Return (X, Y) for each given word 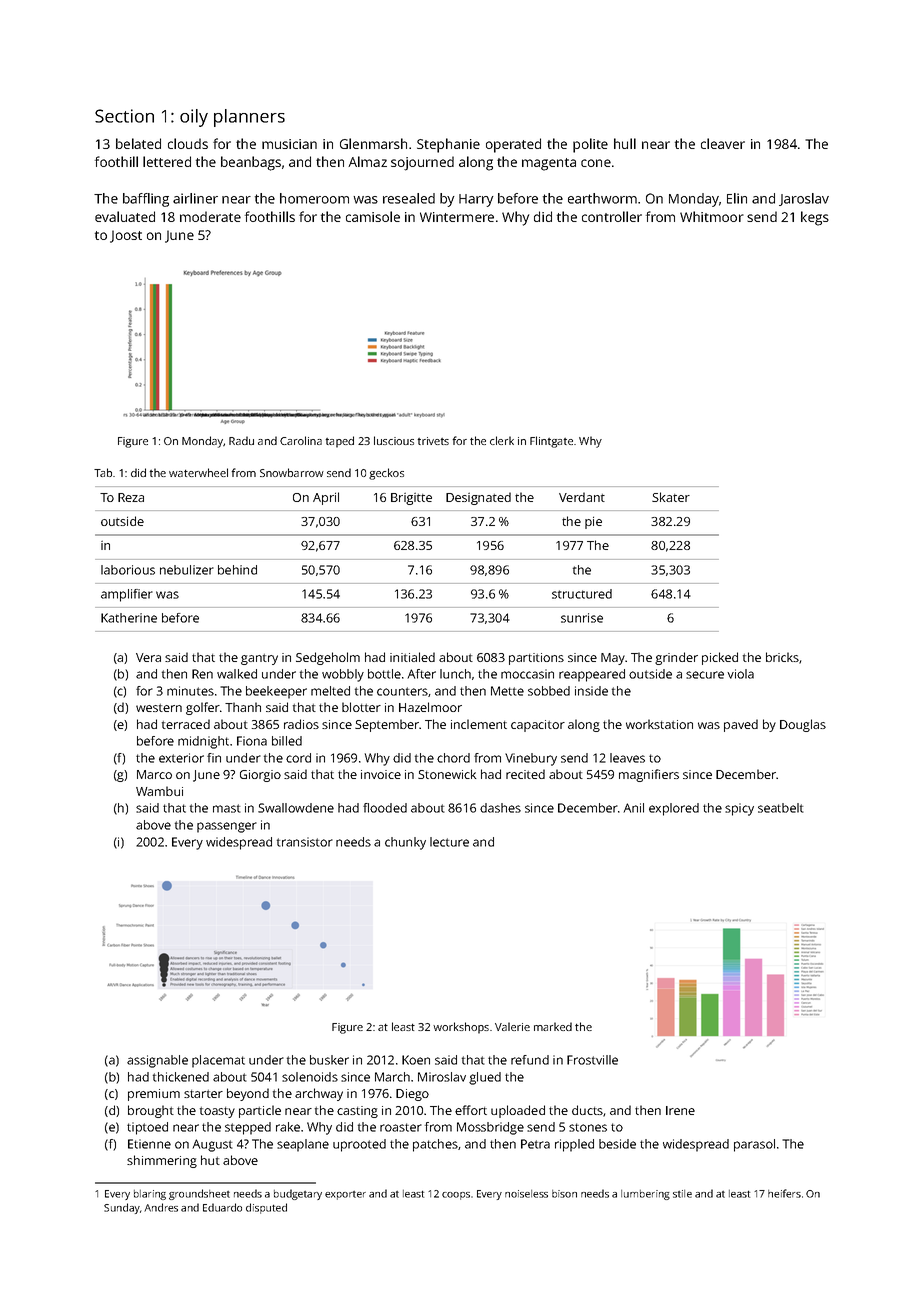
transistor (305, 842)
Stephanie (448, 145)
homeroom (314, 198)
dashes (500, 808)
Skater (671, 497)
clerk (502, 440)
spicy (739, 809)
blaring (150, 1195)
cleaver (723, 143)
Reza (131, 497)
